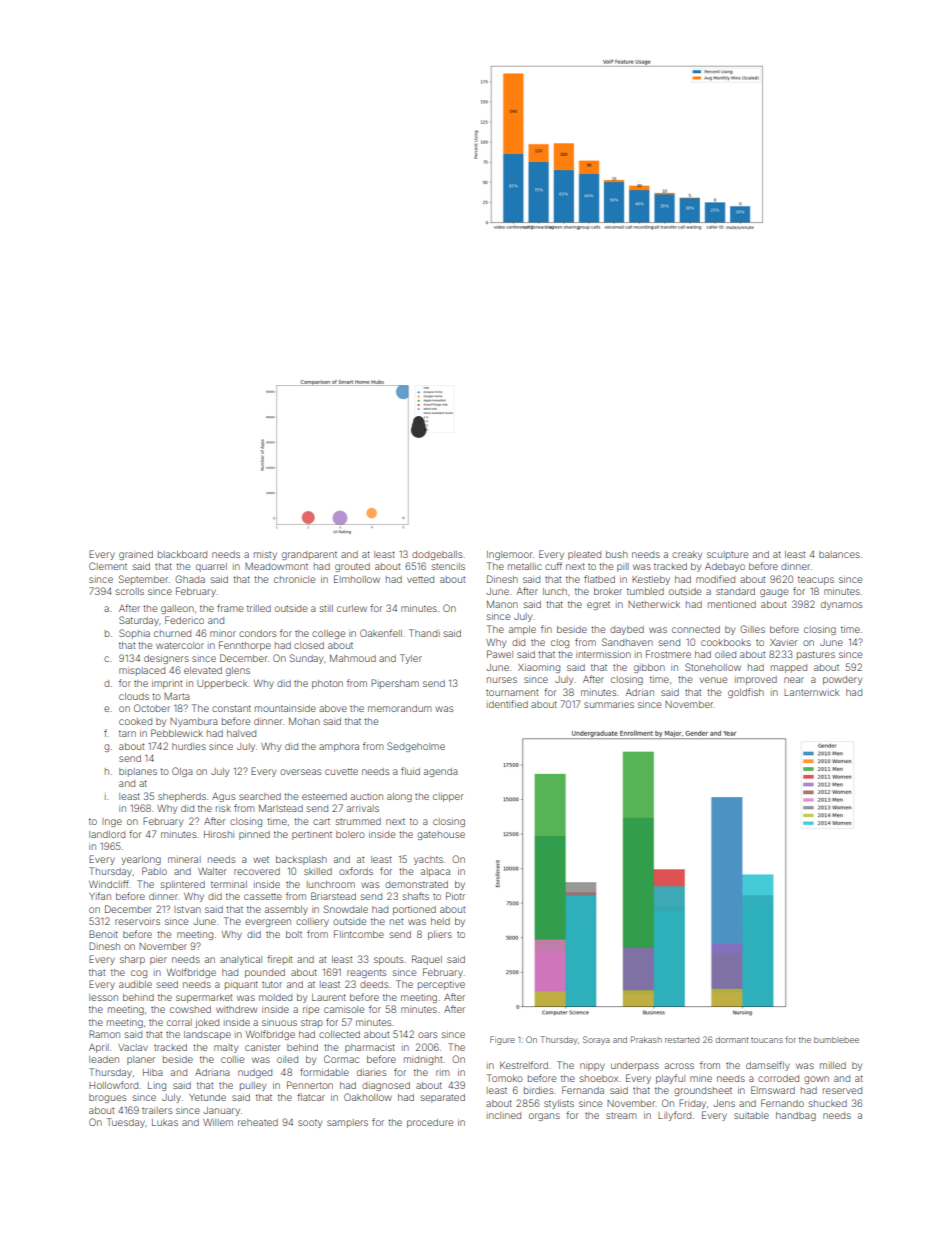 This document has height=1233, width=952. I want to click on pulley, so click(253, 1086).
